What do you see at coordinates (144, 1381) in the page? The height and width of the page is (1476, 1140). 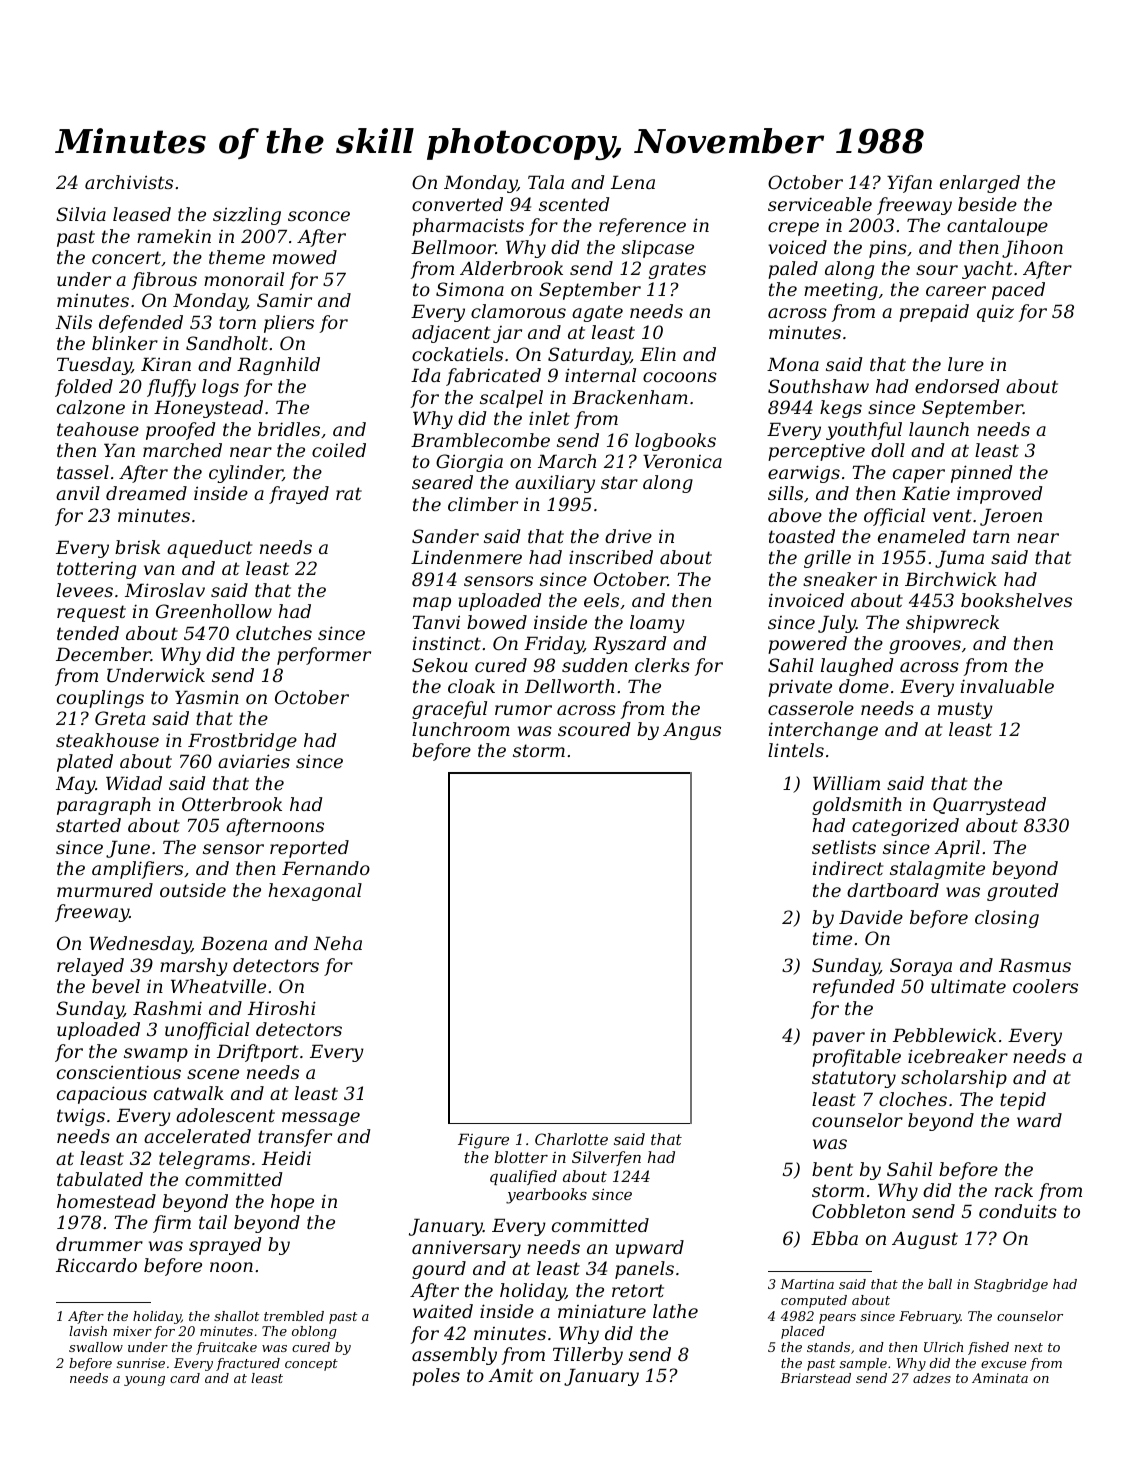 I see `young` at bounding box center [144, 1381].
